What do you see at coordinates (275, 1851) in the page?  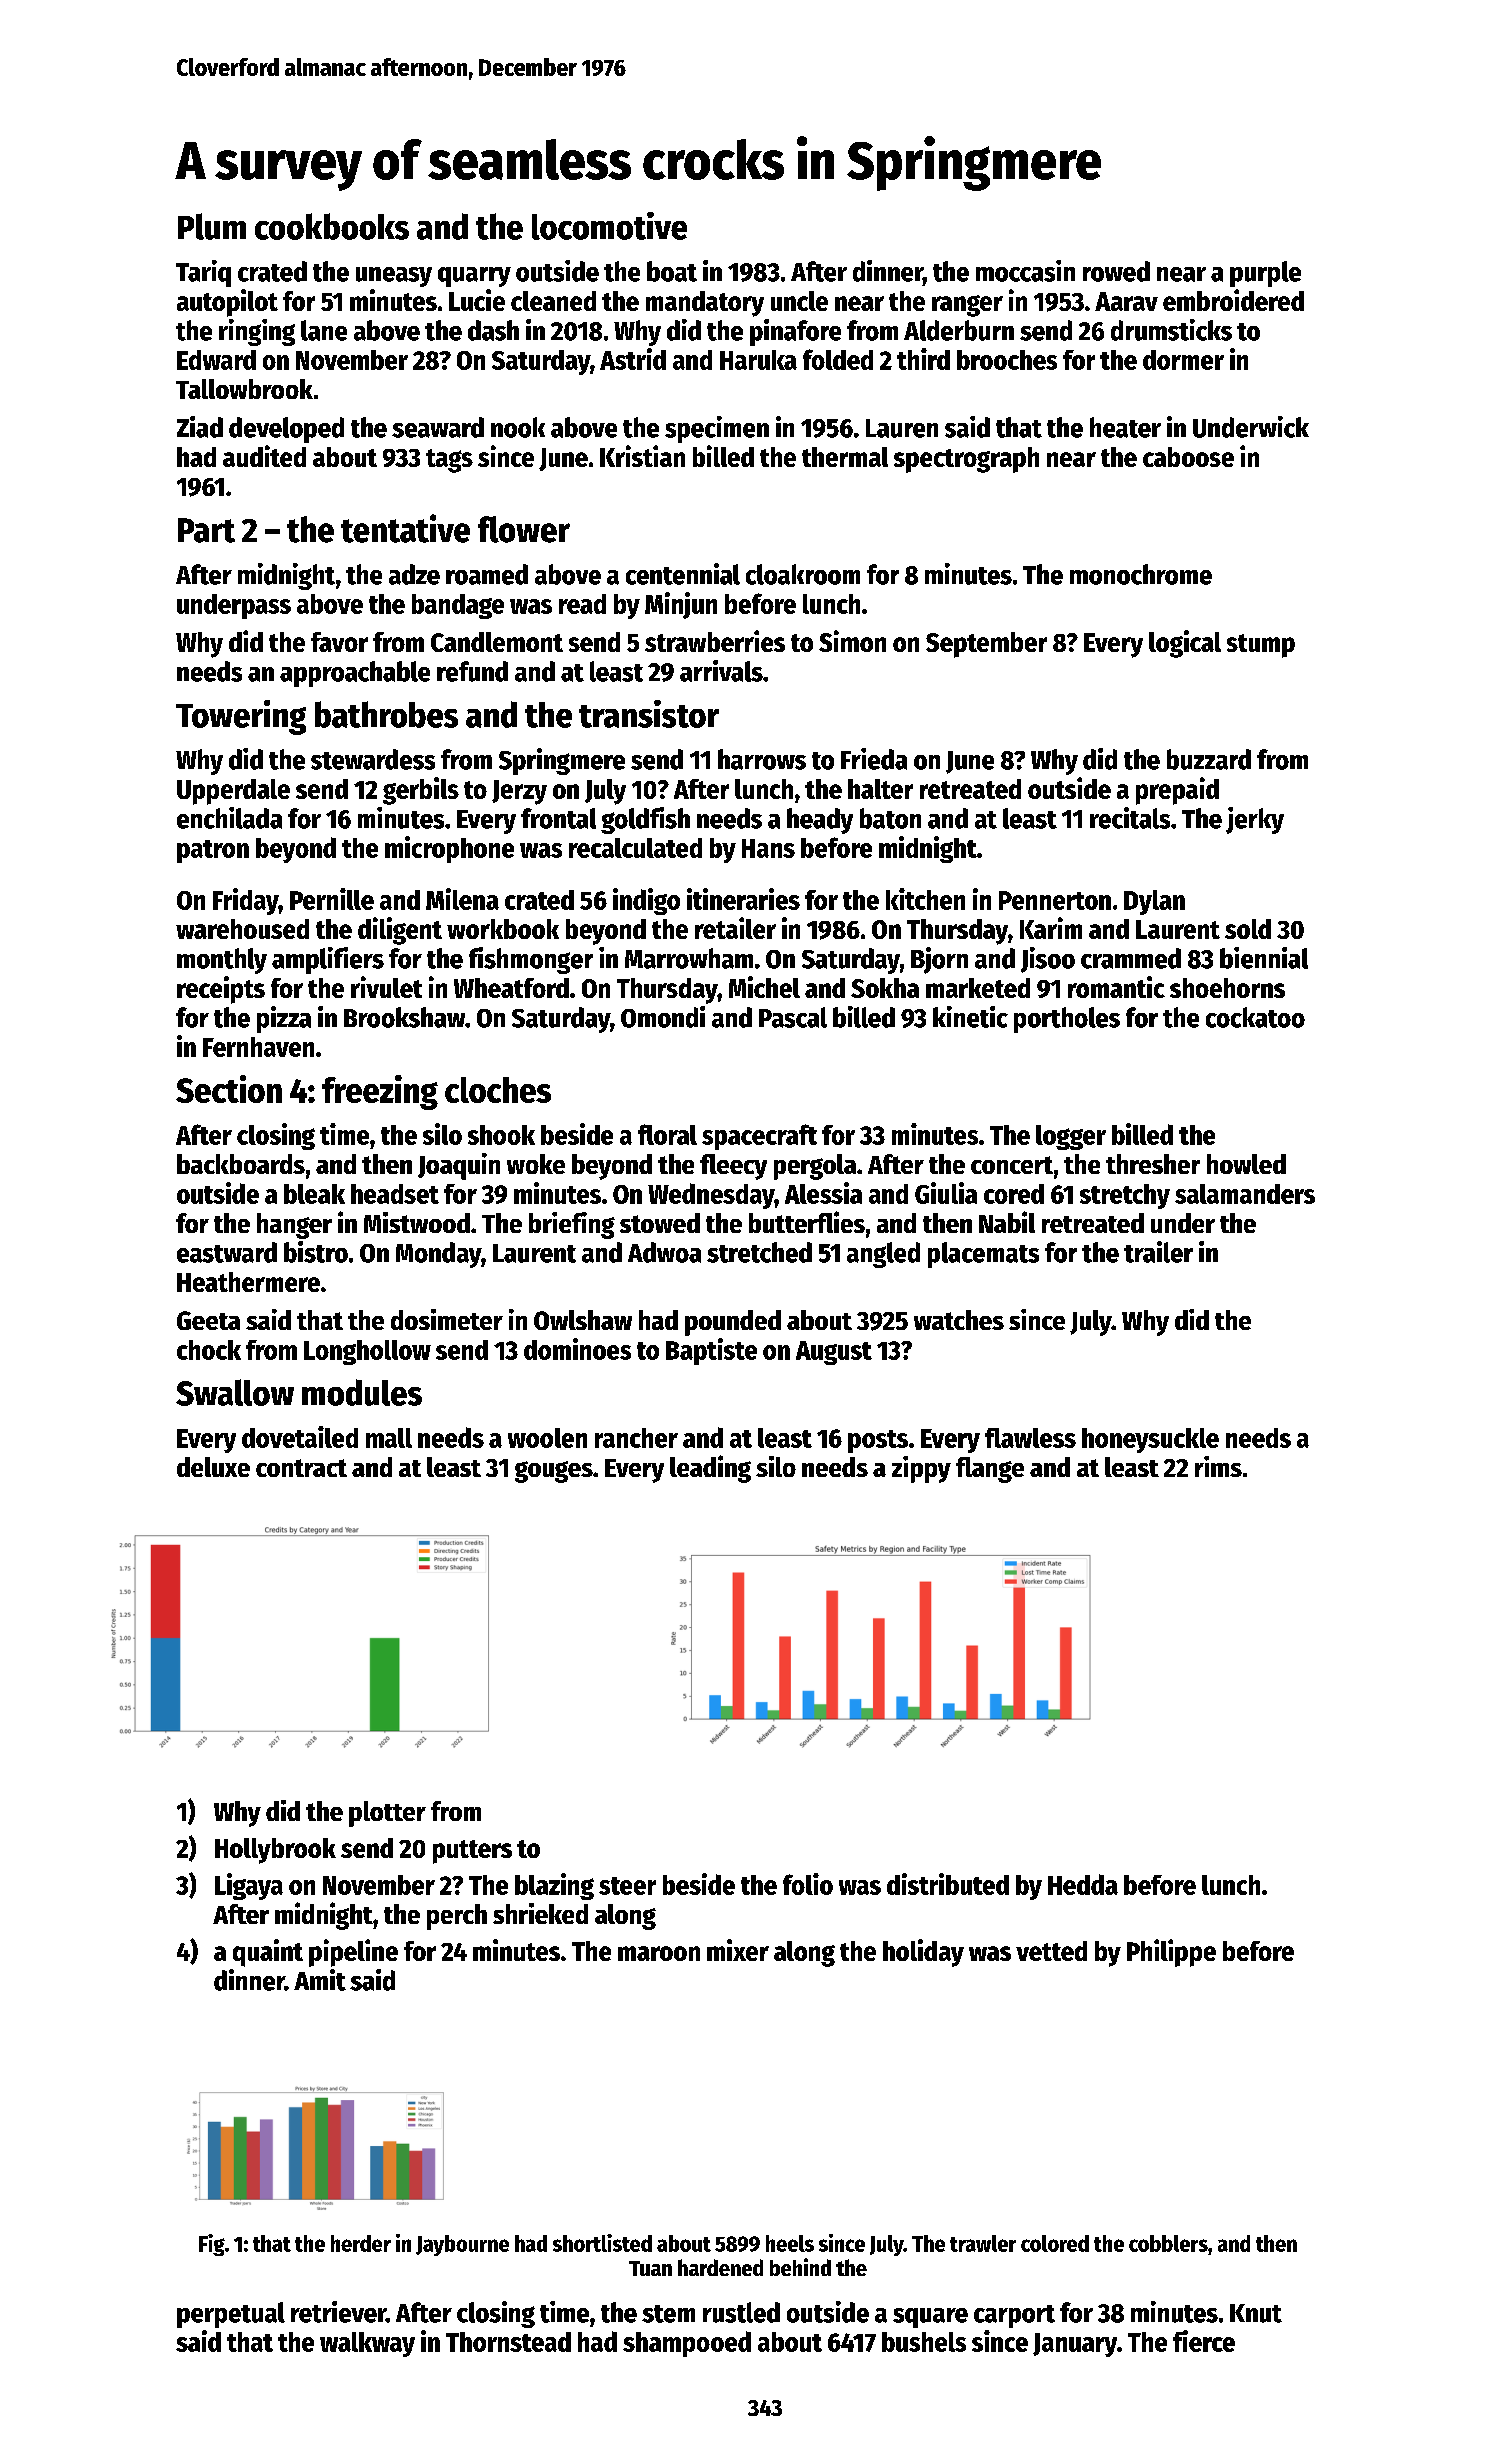 I see `Hollybrook` at bounding box center [275, 1851].
